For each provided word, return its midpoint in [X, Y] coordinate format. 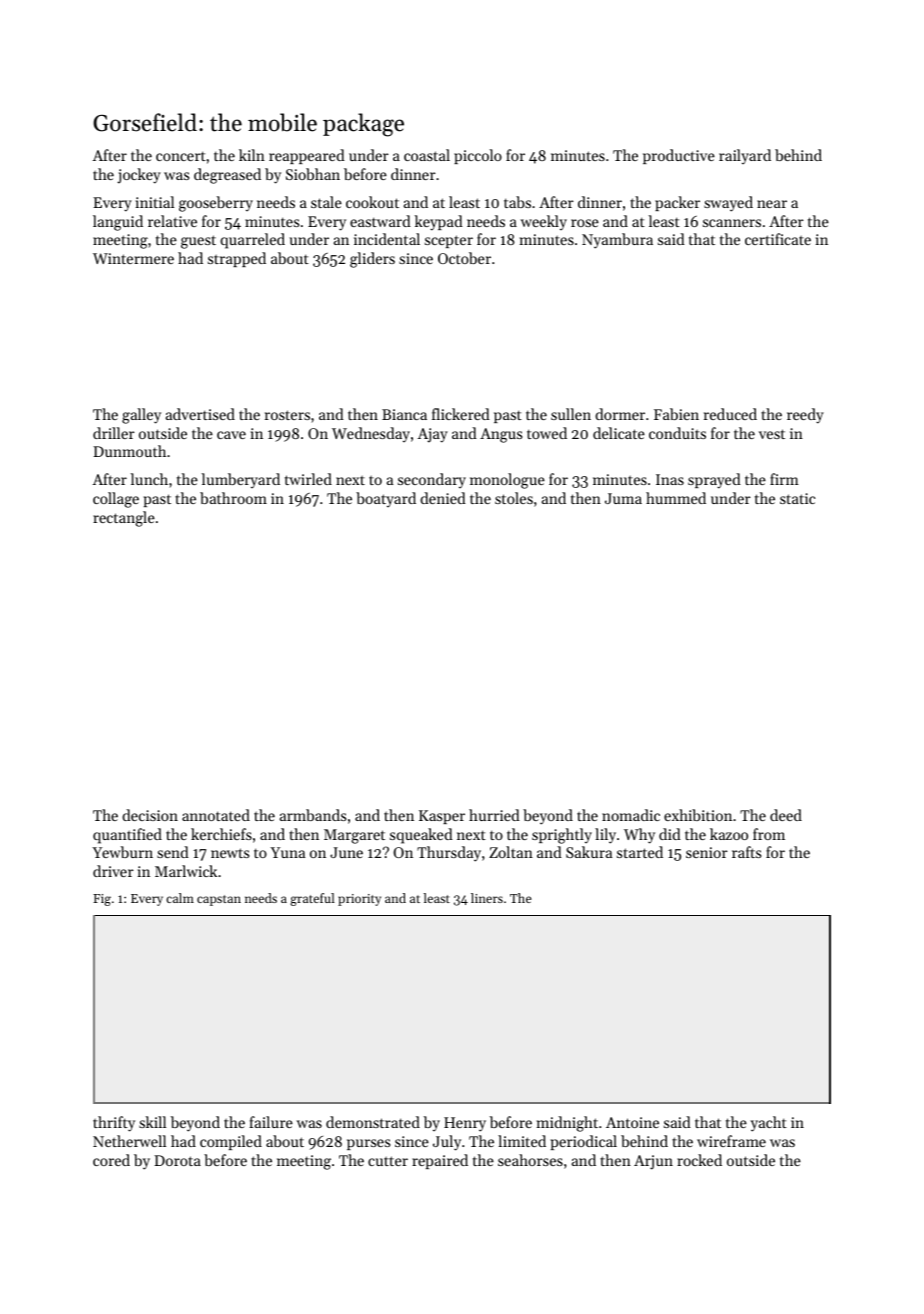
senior [707, 852]
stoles [514, 498]
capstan [219, 900]
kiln [252, 155]
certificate [778, 239]
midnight [567, 1124]
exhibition [698, 815]
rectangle [124, 519]
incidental [387, 239]
